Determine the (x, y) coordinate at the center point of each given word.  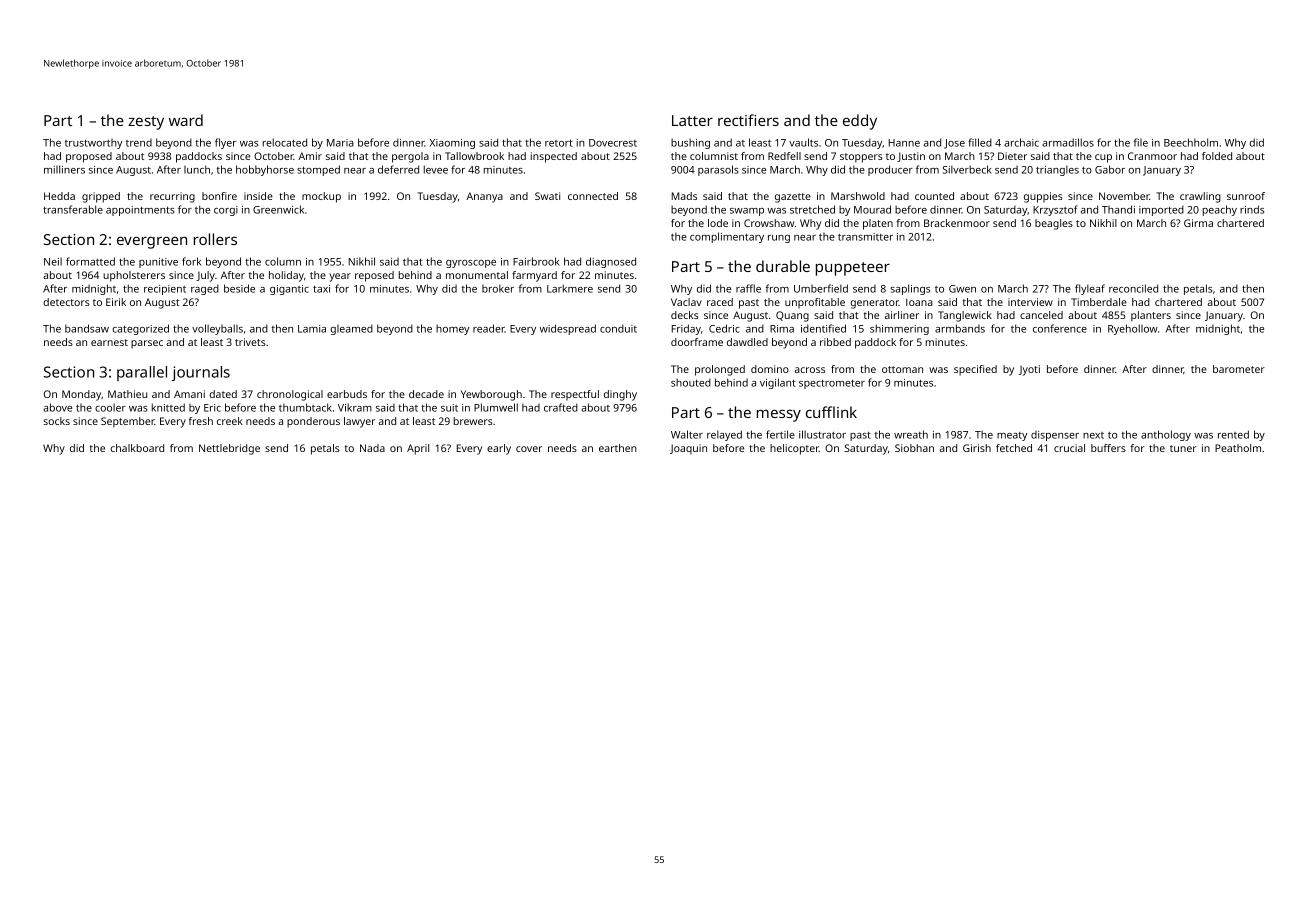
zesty (146, 123)
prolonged (720, 370)
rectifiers (748, 120)
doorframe (697, 342)
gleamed (351, 329)
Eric (212, 408)
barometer (1239, 369)
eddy (860, 122)
